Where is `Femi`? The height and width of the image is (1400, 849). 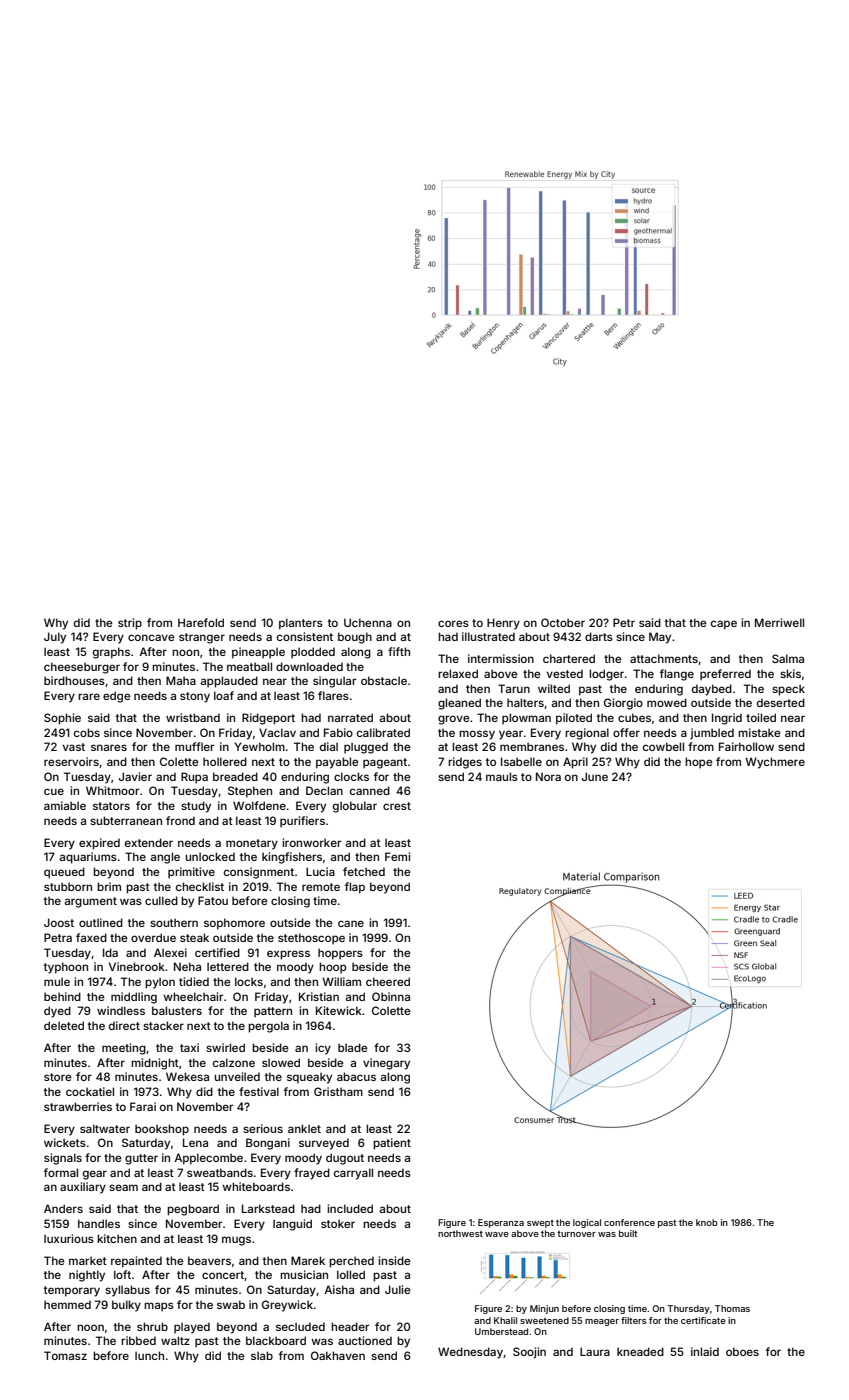 Femi is located at coordinates (397, 856).
